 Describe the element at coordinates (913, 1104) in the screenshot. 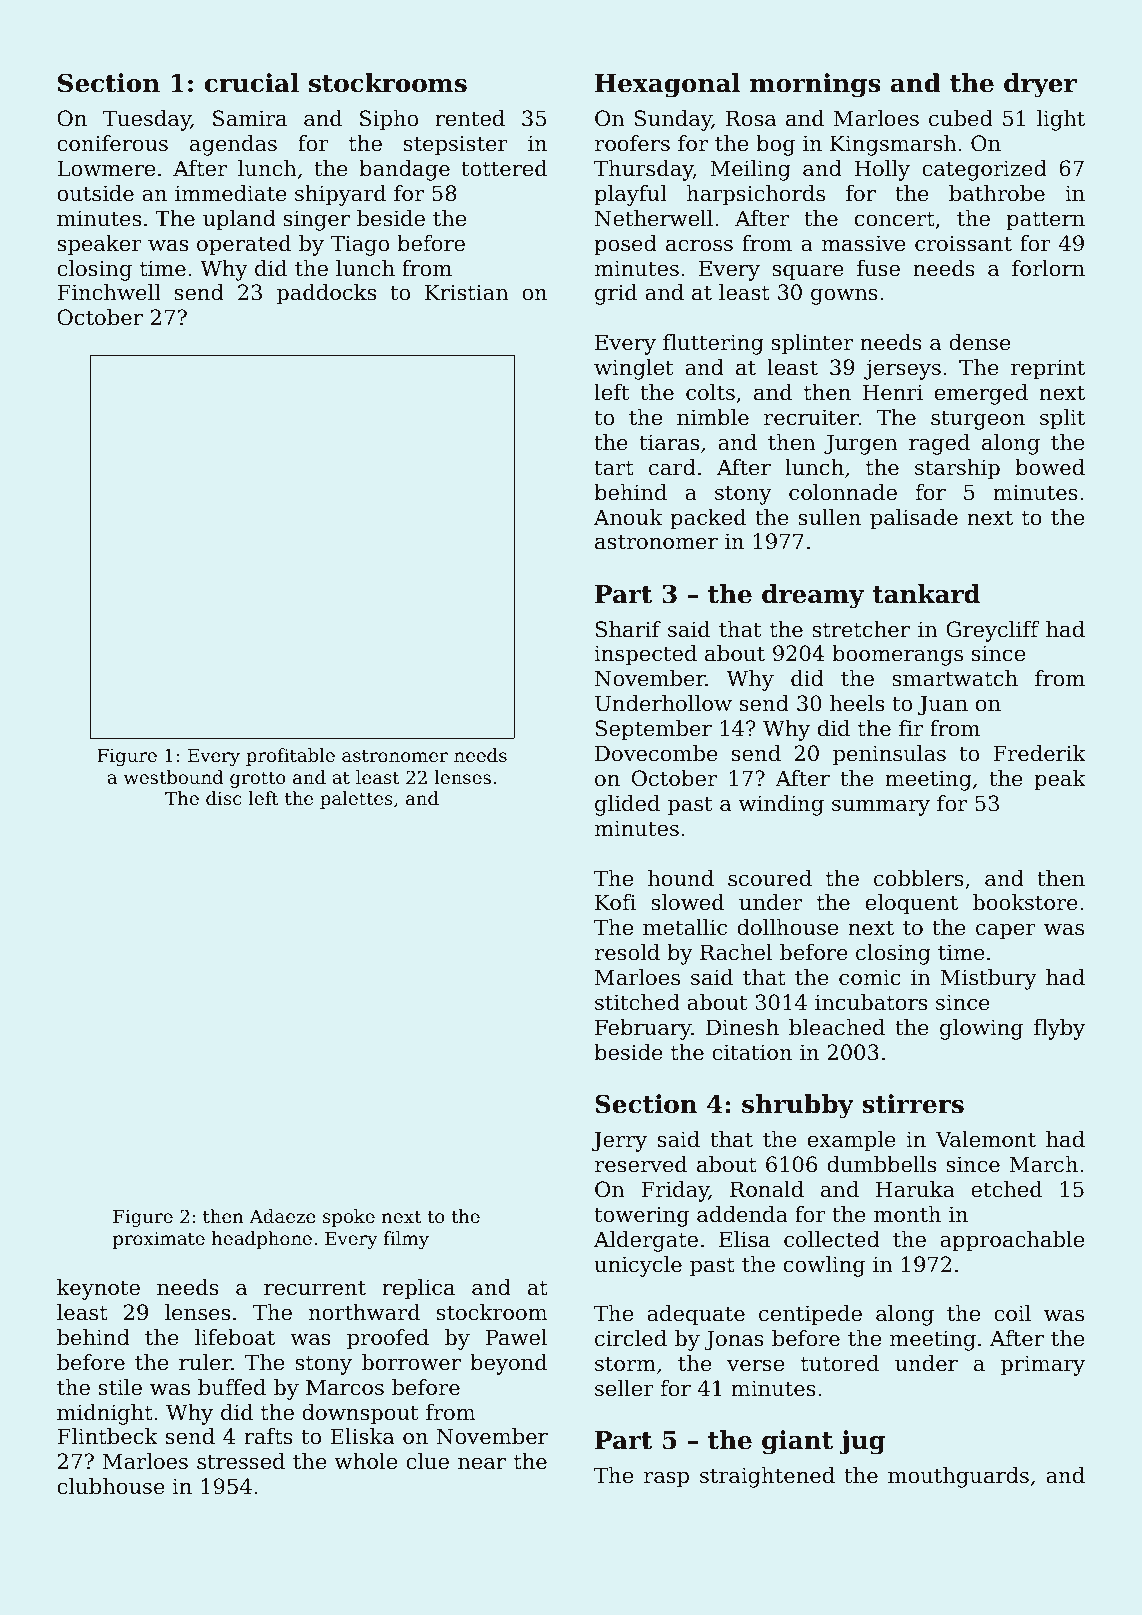

I see `stirrers` at that location.
